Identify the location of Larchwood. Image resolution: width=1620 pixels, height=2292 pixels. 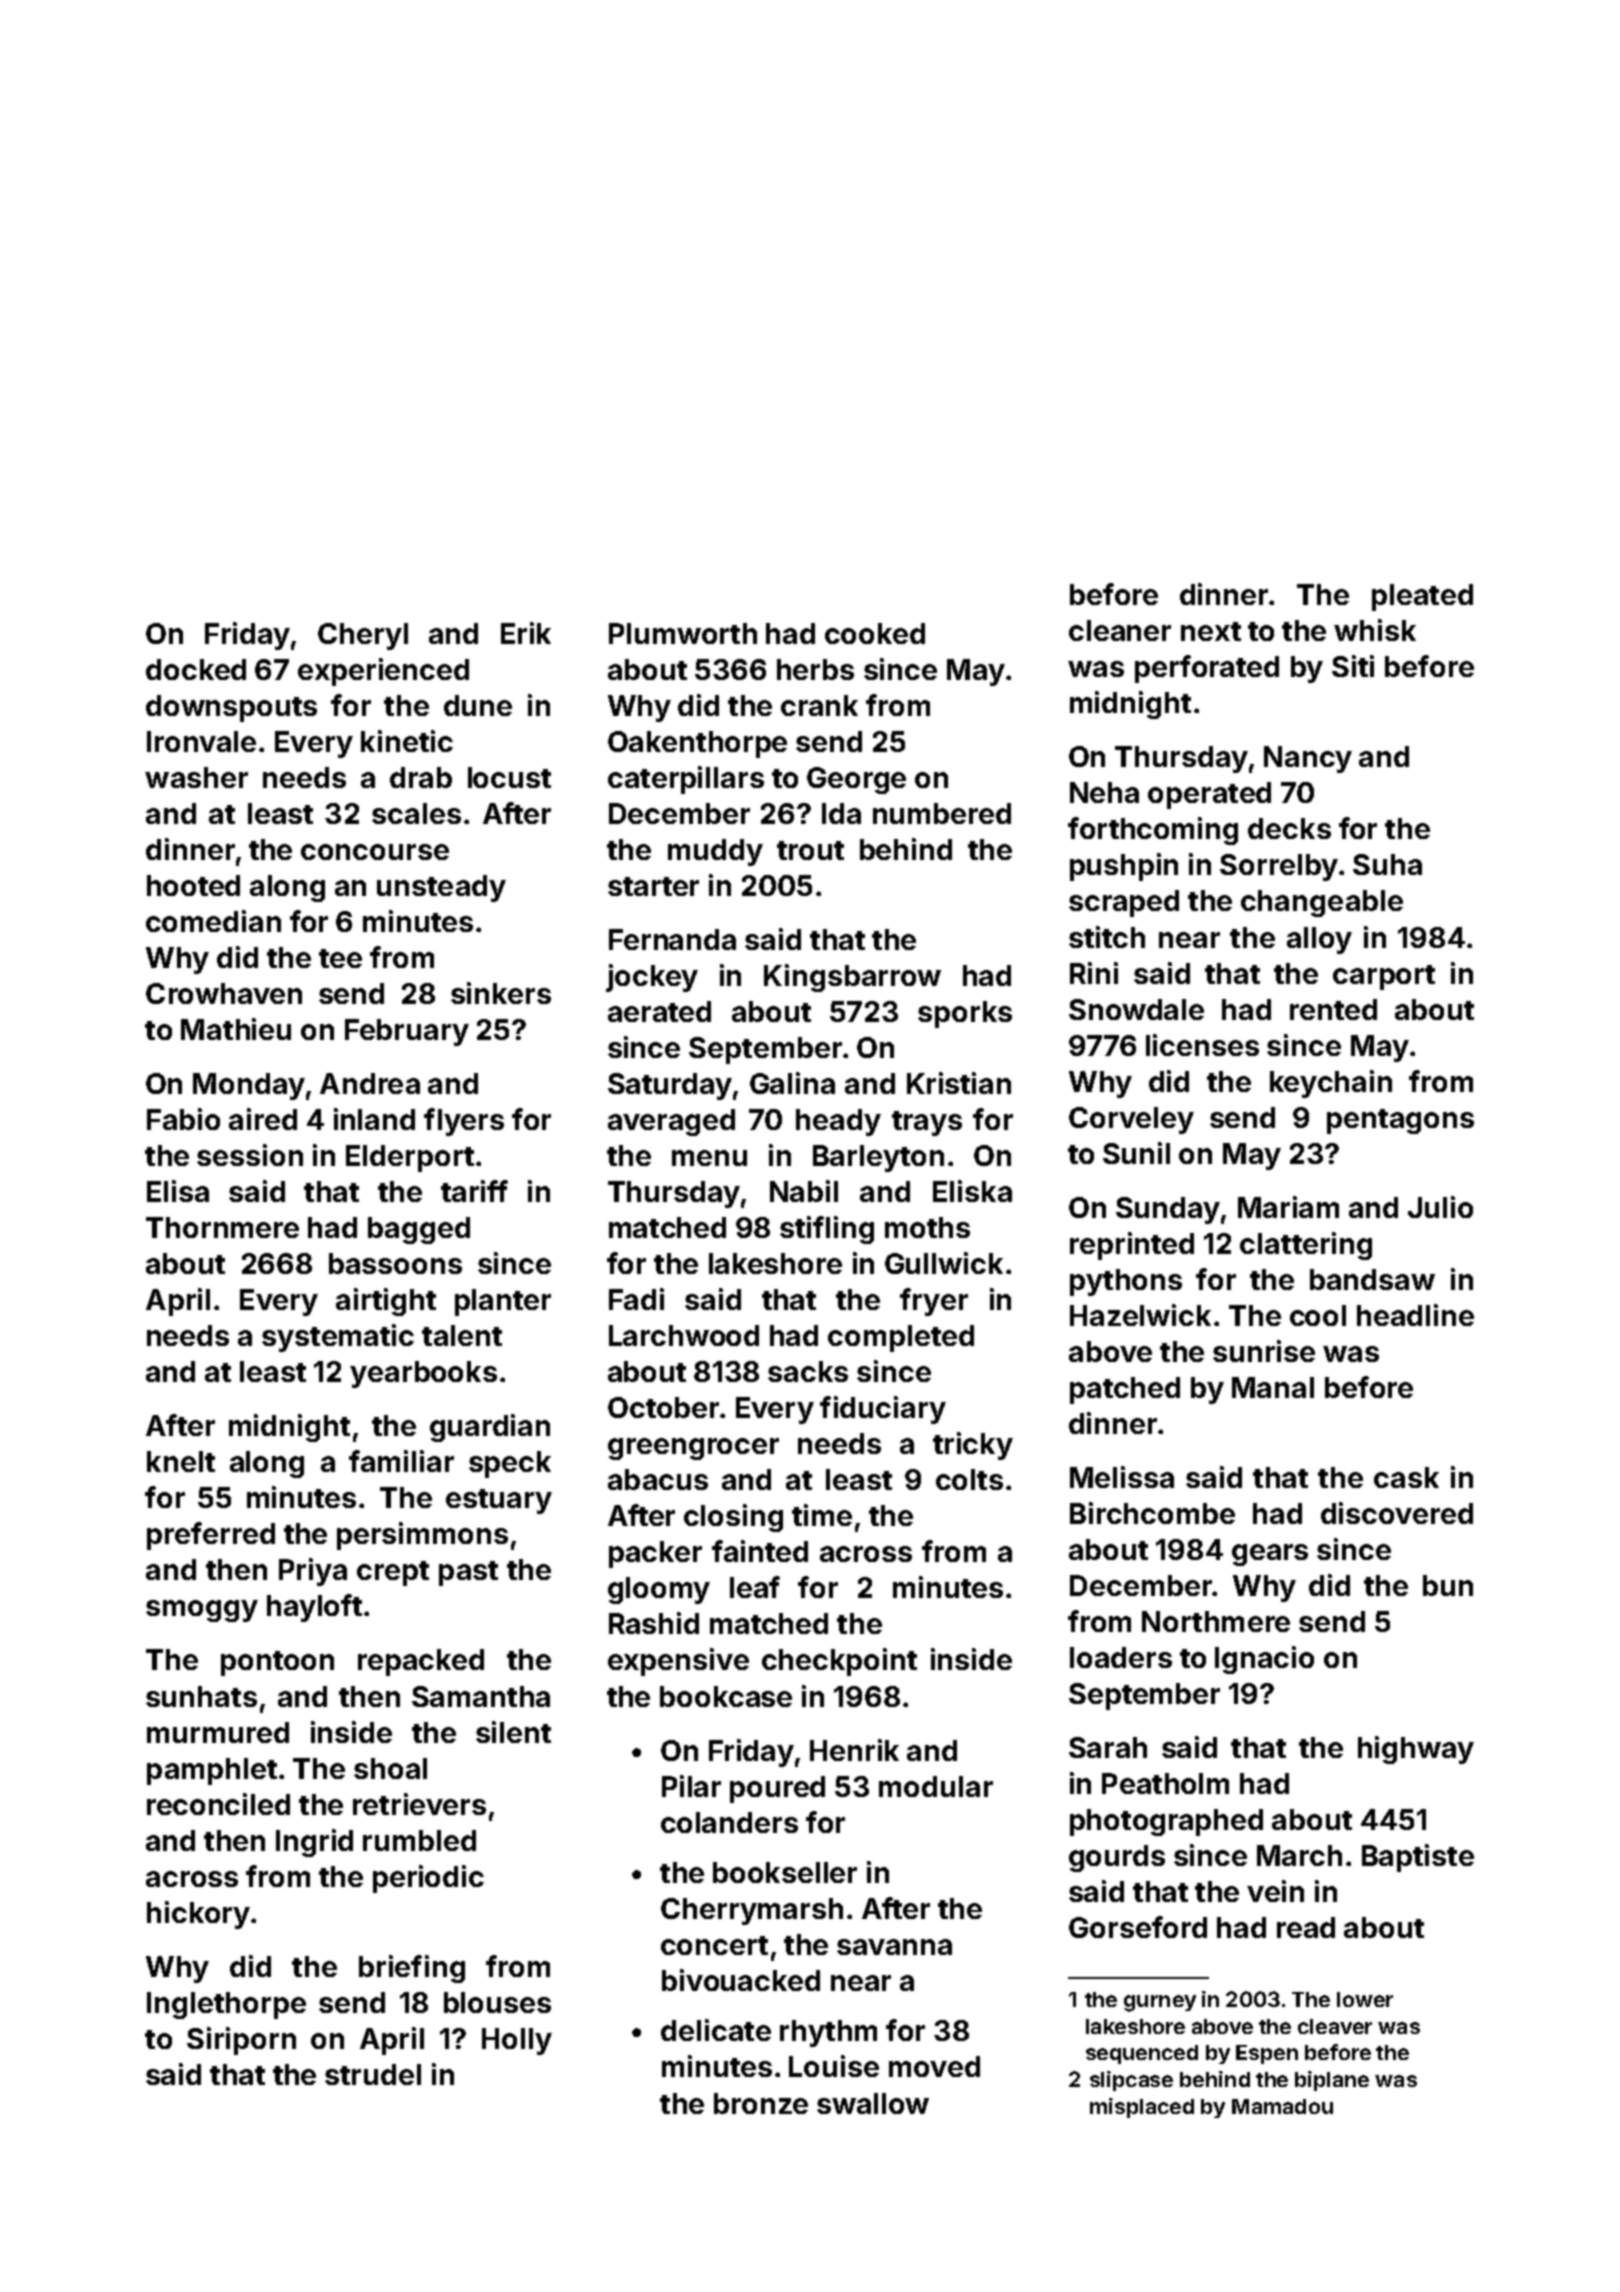
(684, 1335).
